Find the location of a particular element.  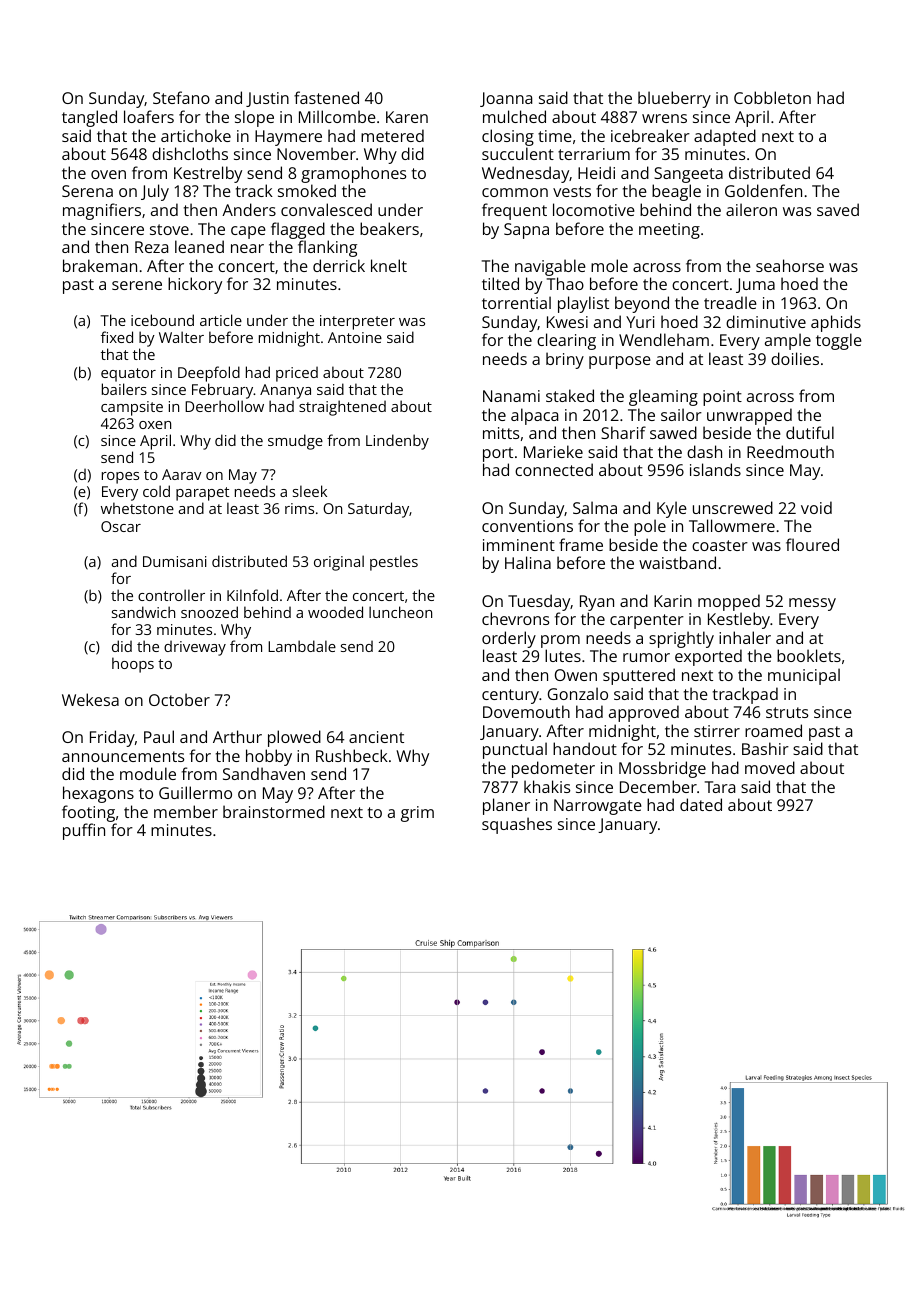

Oscar is located at coordinates (121, 526).
